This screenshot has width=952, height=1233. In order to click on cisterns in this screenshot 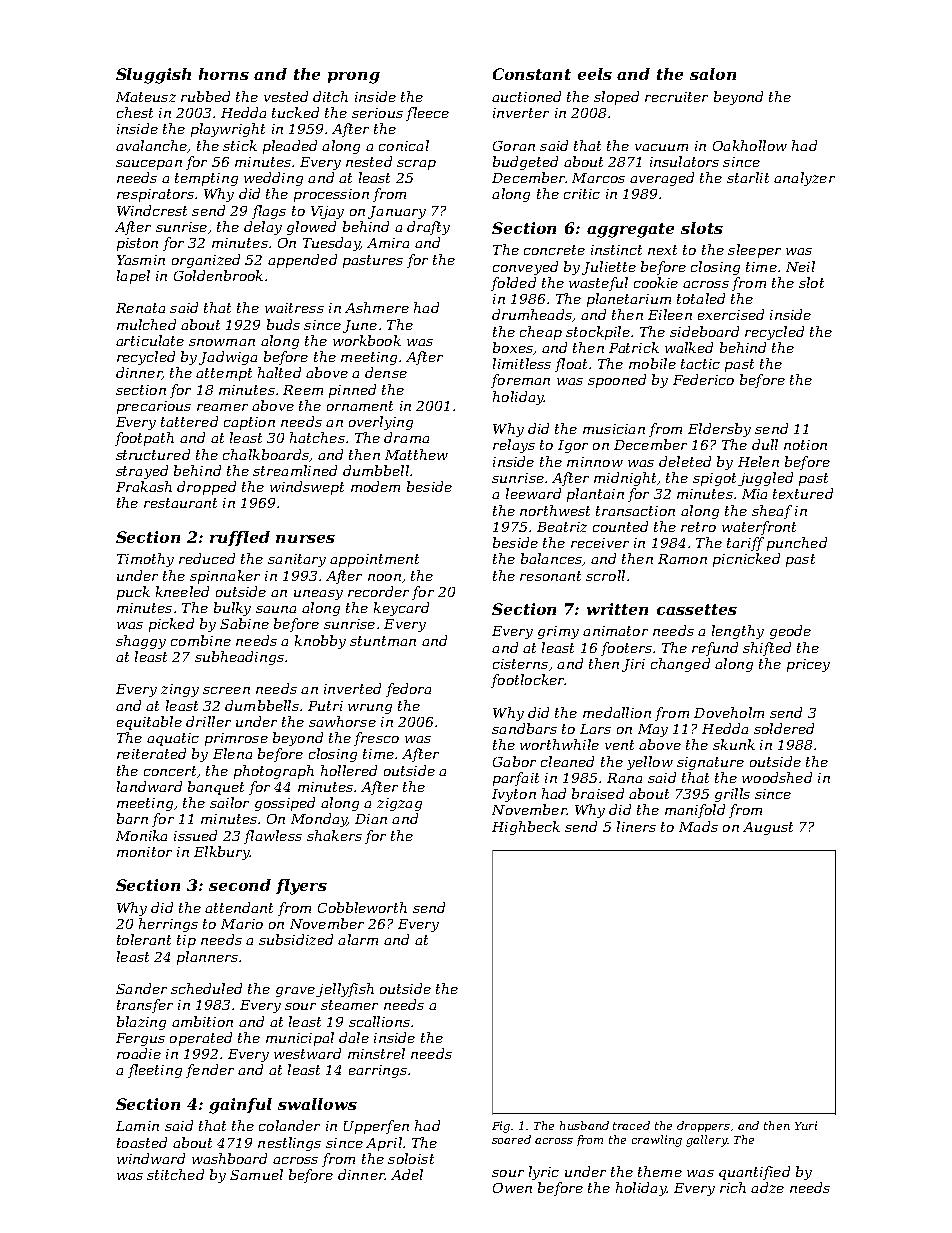, I will do `click(520, 664)`.
